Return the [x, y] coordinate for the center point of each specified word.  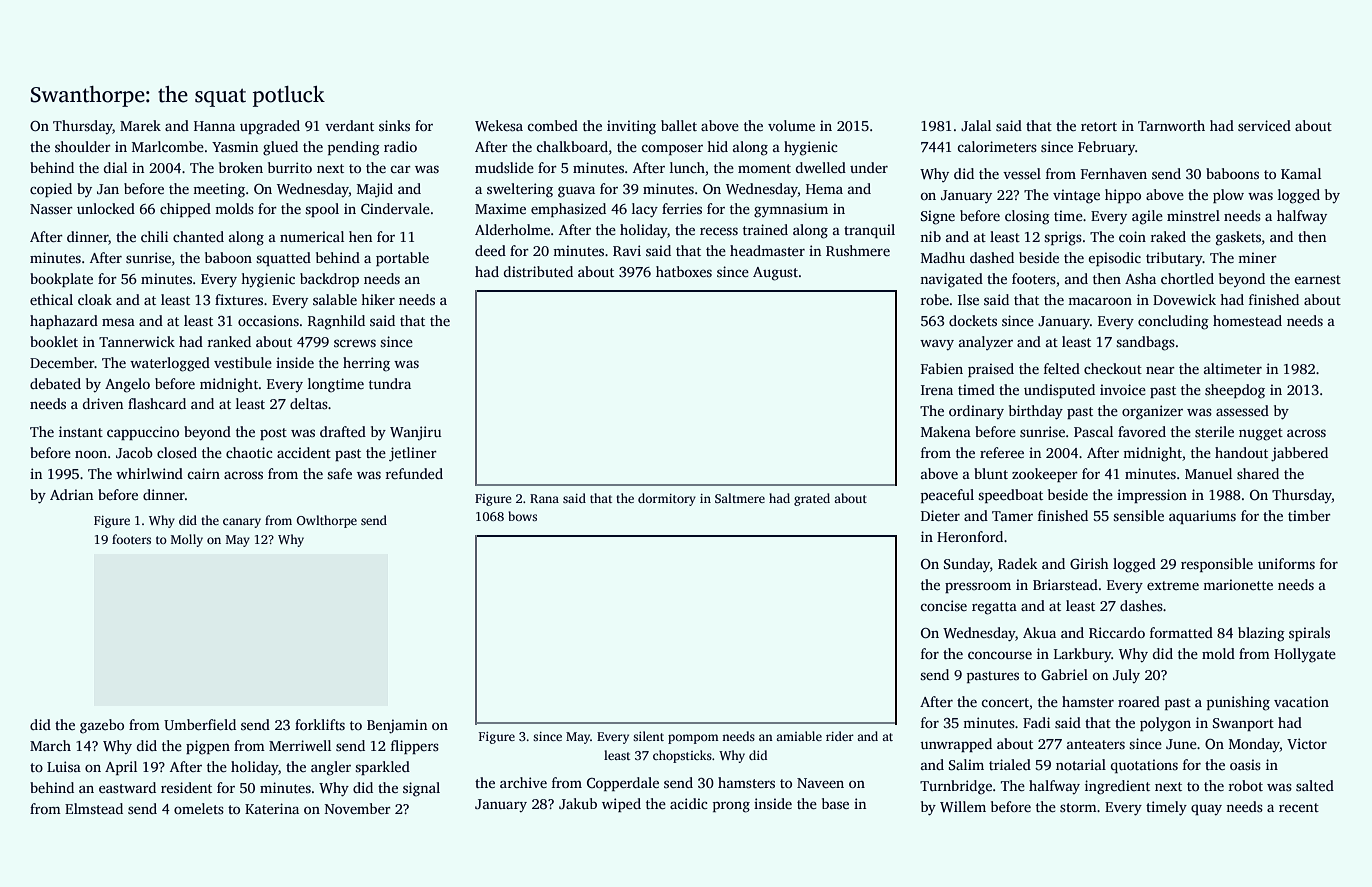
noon [91, 454]
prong [731, 807]
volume [791, 125]
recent [1299, 807]
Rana [544, 498]
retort [1099, 126]
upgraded [270, 127]
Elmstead [94, 808]
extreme [1173, 585]
